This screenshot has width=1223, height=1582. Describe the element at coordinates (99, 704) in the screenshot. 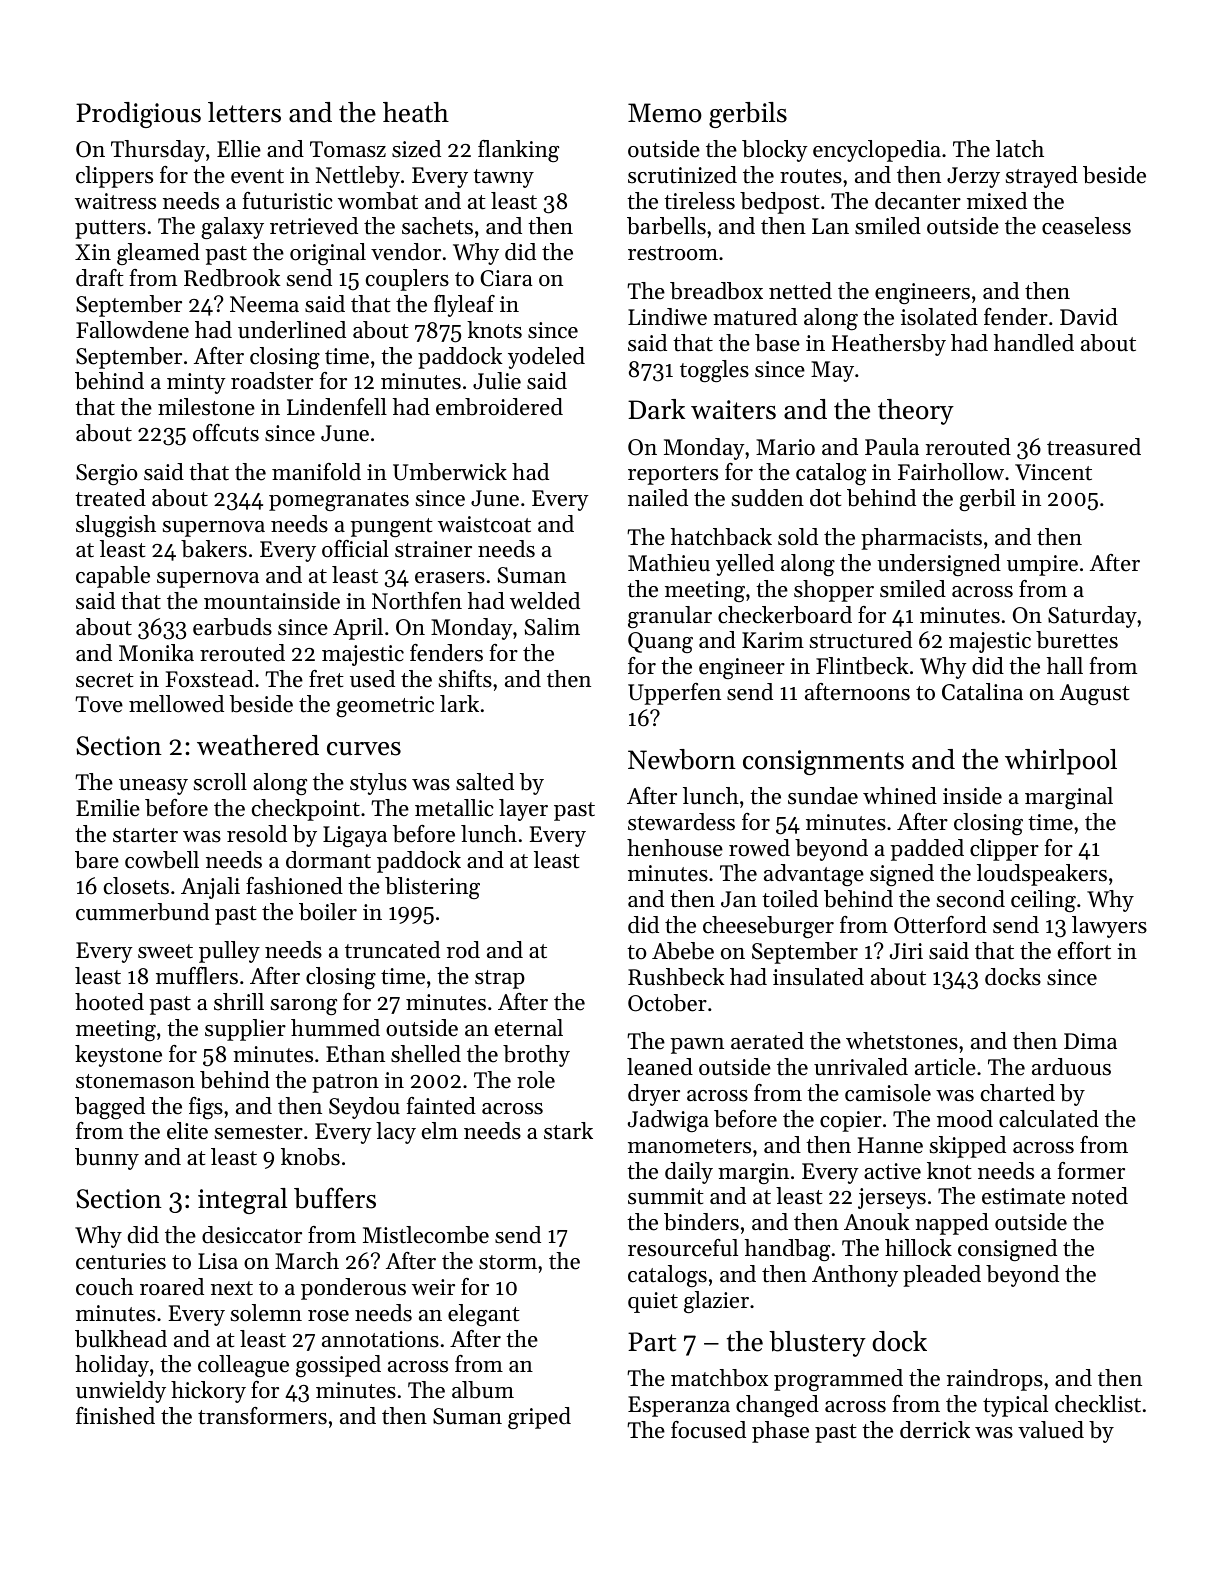

I see `Tove` at that location.
